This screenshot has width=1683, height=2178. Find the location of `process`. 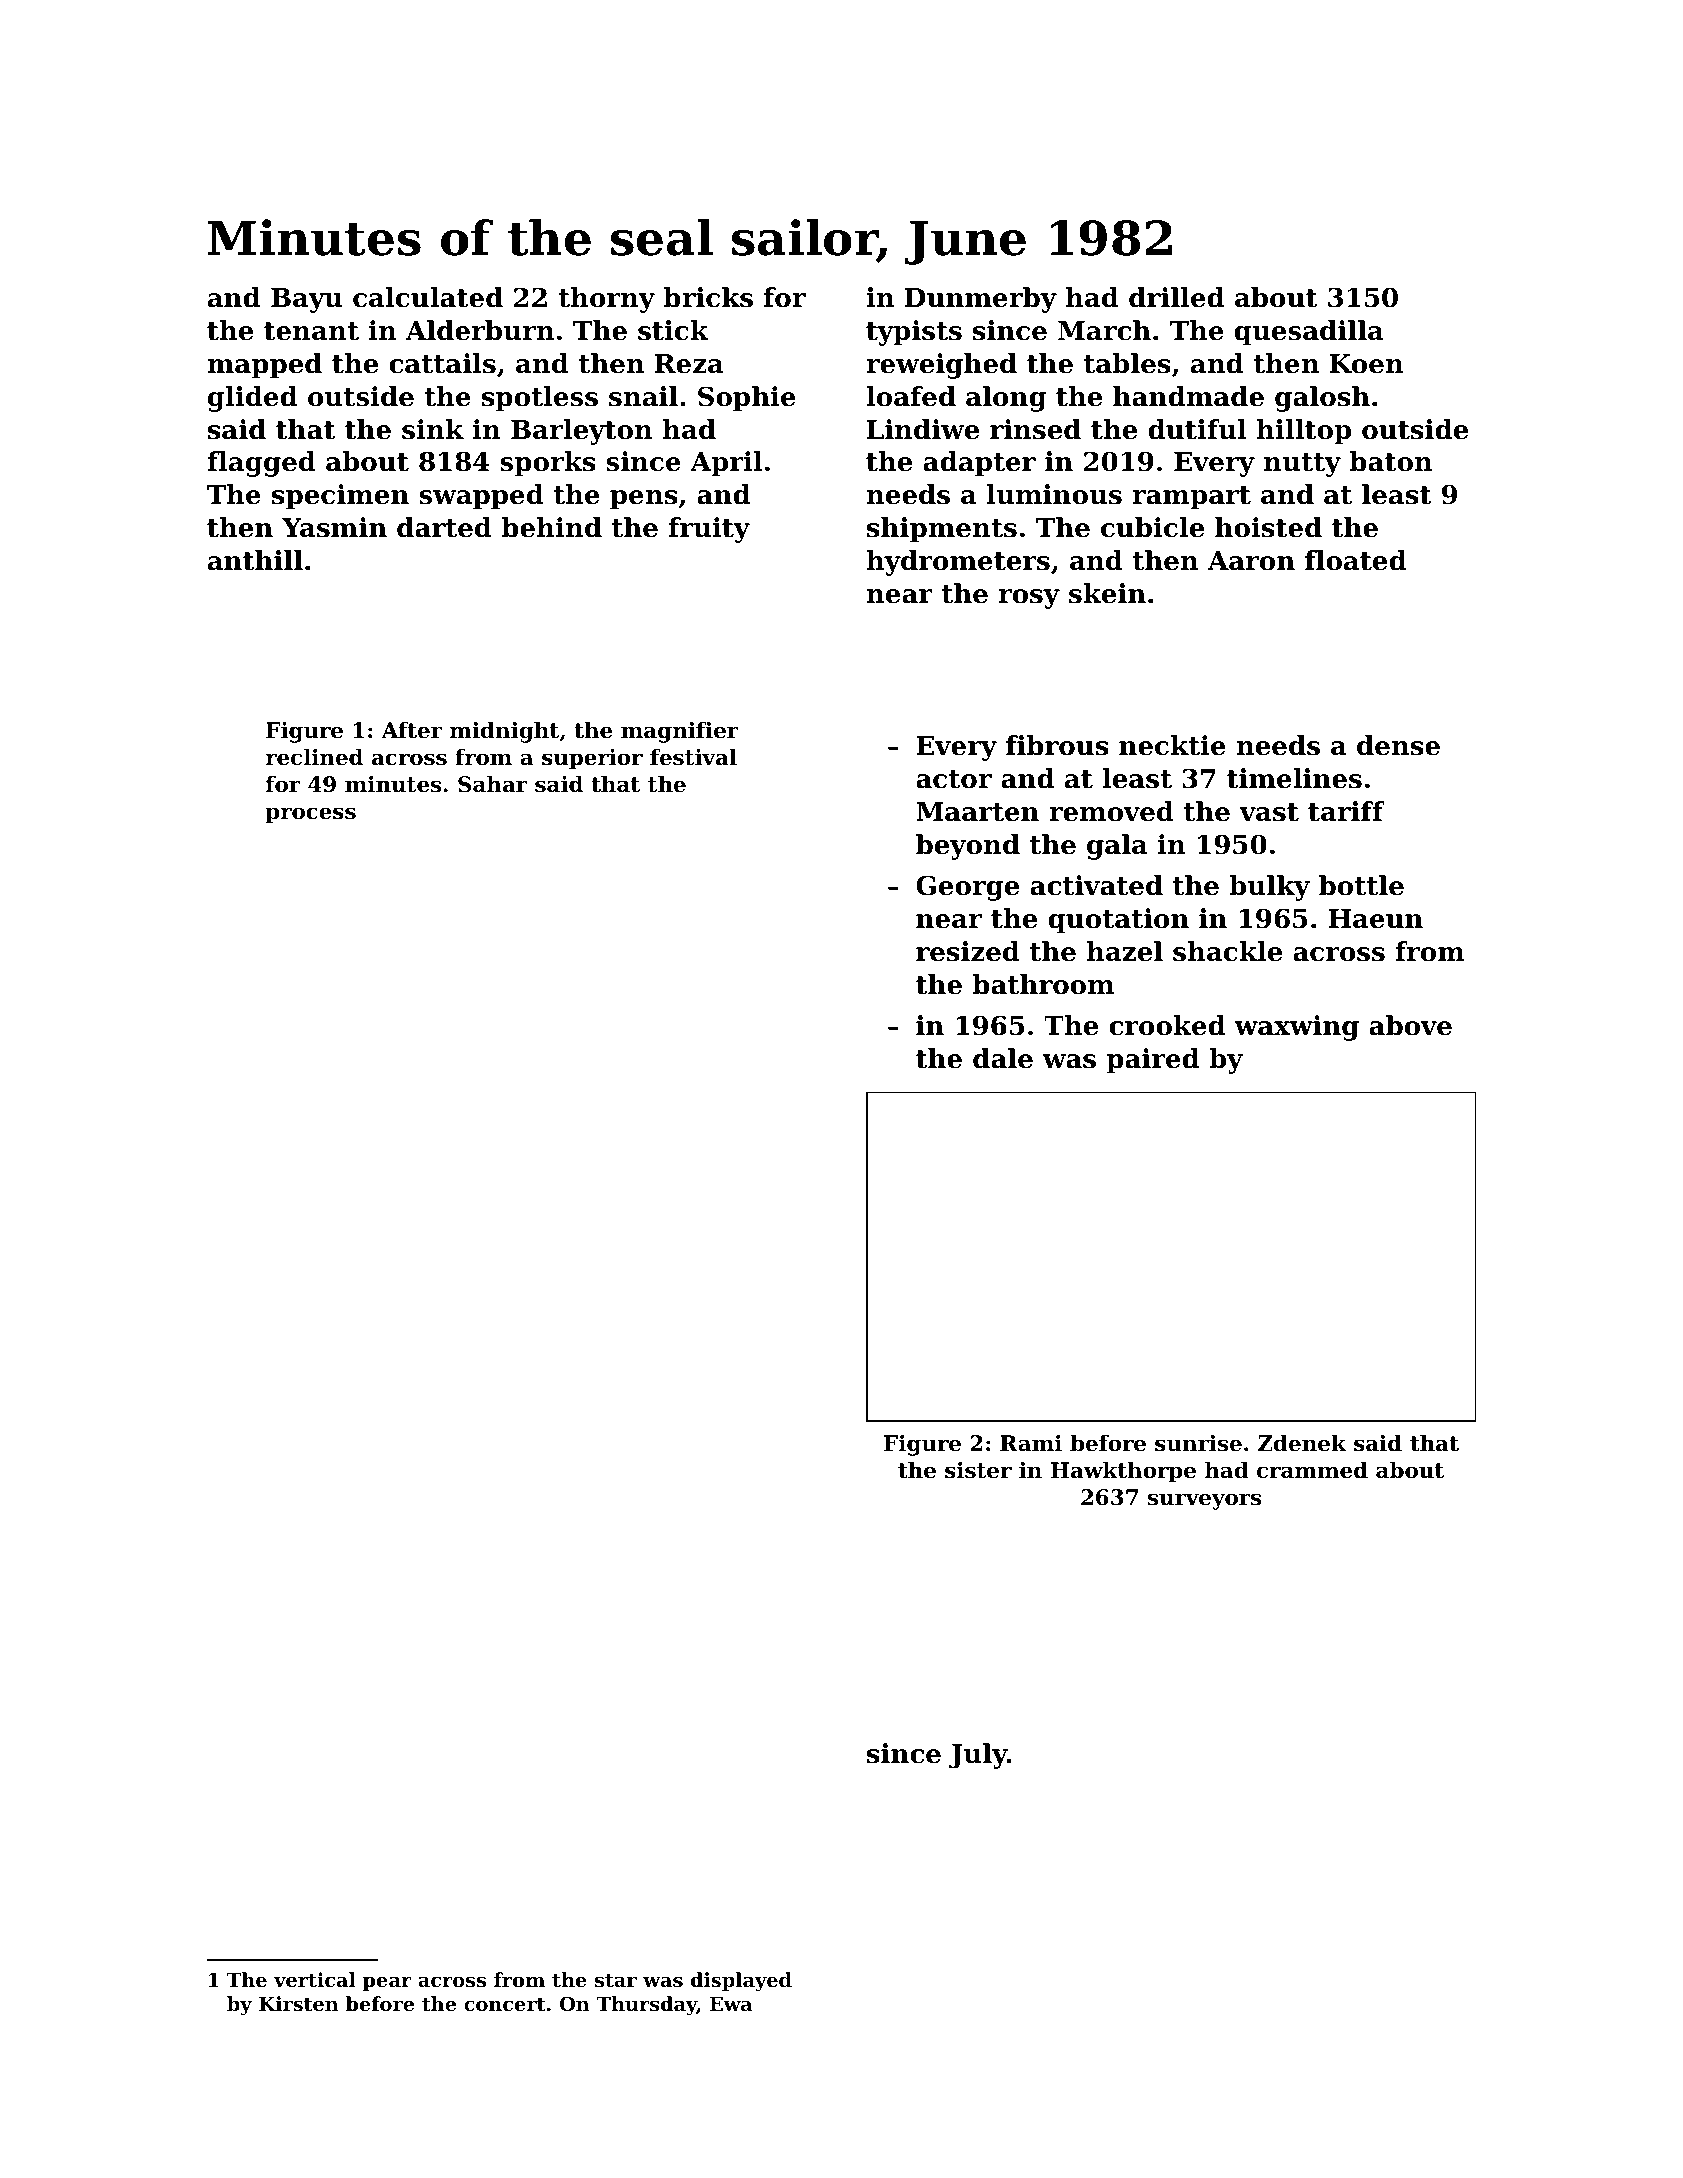

process is located at coordinates (310, 815).
